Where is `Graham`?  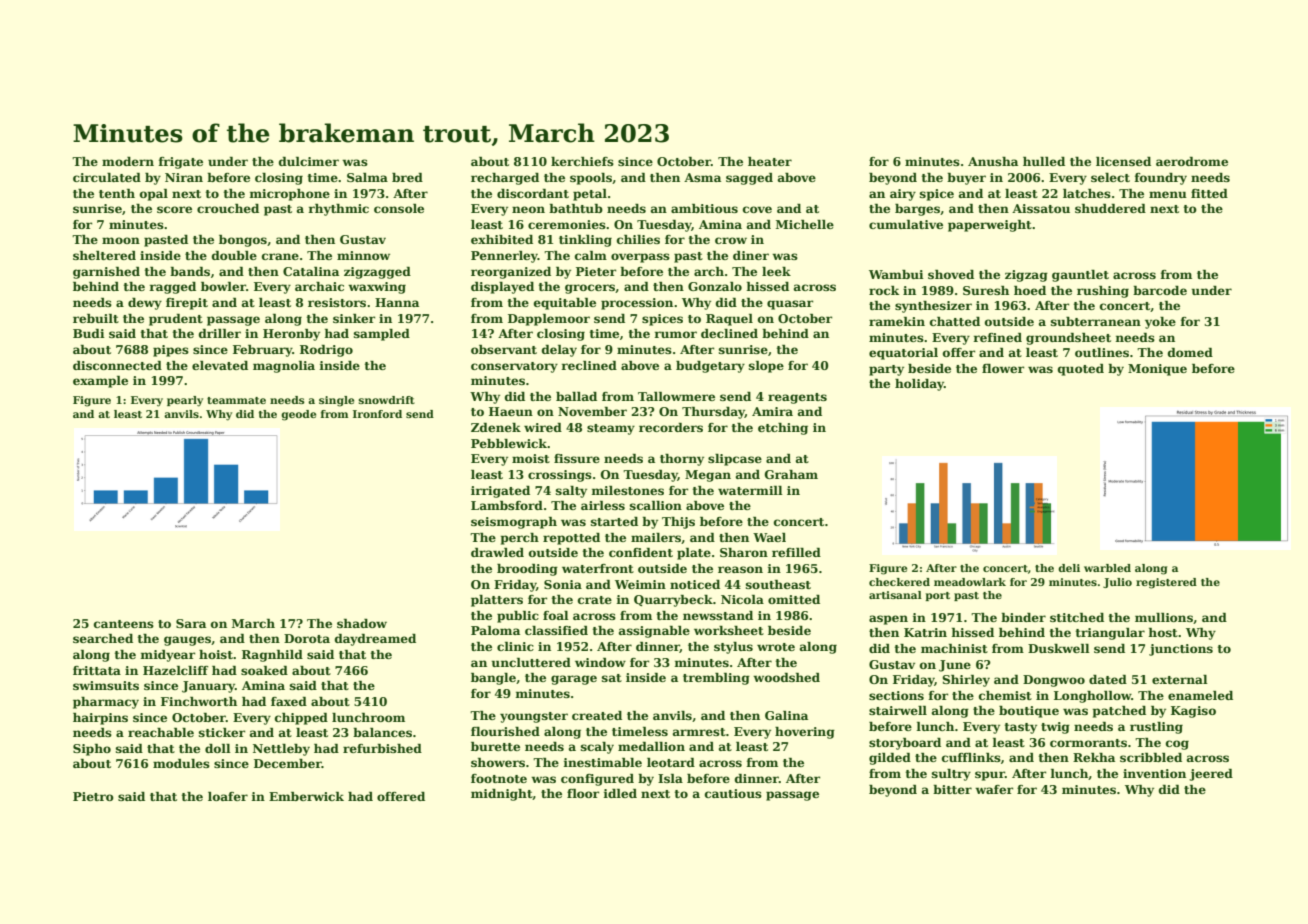 Graham is located at coordinates (791, 474).
